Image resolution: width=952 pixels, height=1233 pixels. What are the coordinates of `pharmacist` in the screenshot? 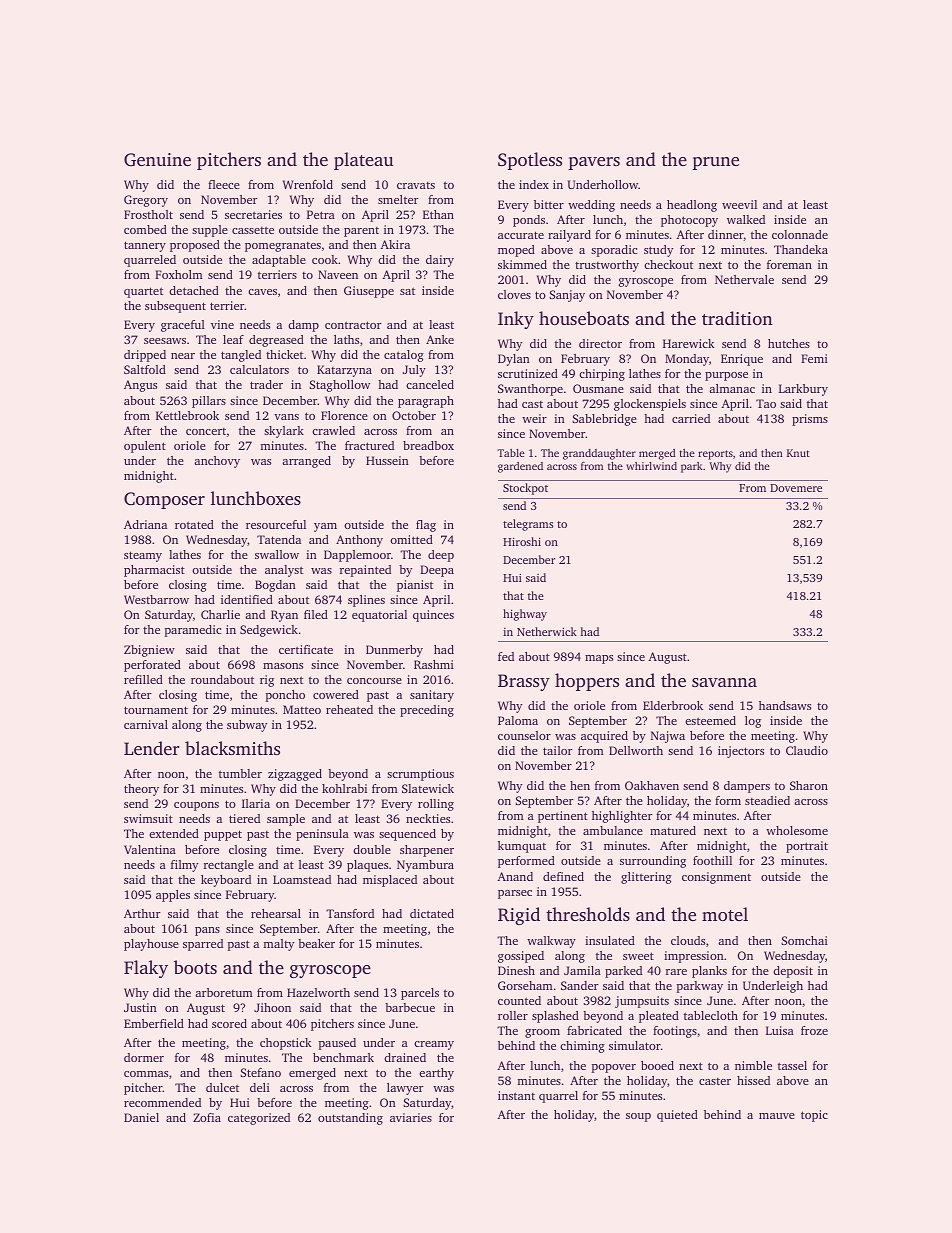 It's located at (154, 571).
